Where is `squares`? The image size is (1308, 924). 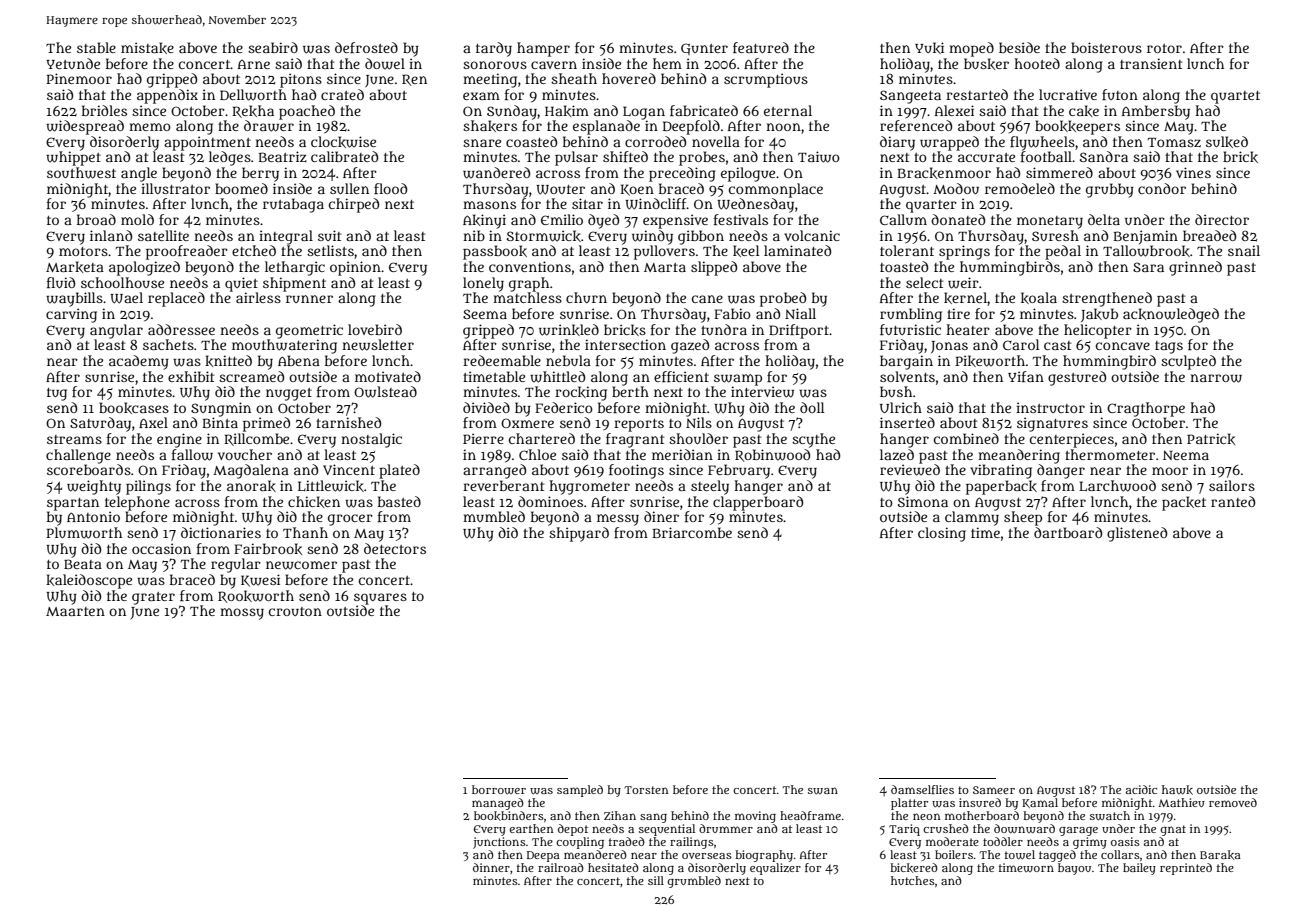
squares is located at coordinates (380, 599).
